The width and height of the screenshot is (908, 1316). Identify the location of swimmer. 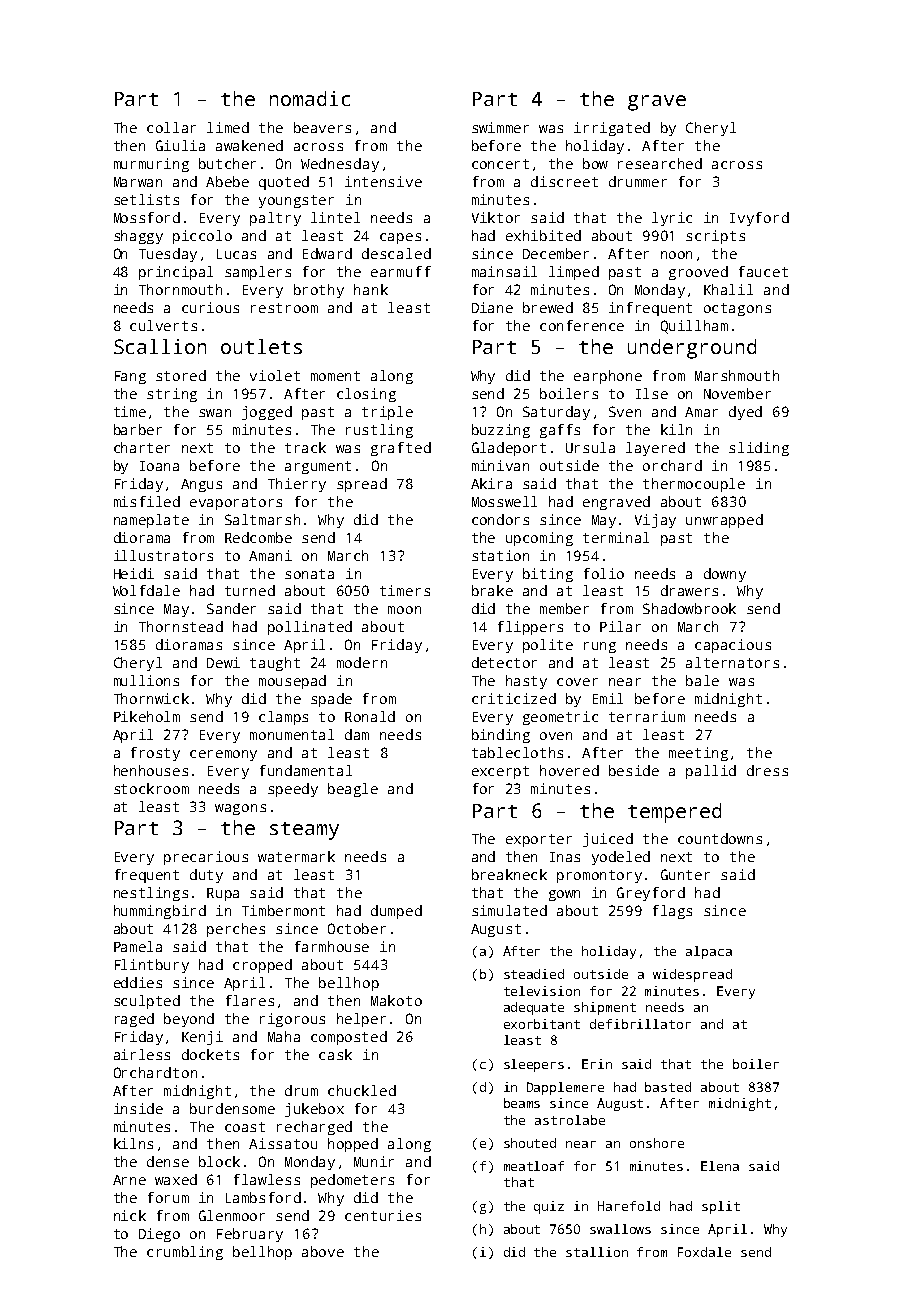
(500, 127).
